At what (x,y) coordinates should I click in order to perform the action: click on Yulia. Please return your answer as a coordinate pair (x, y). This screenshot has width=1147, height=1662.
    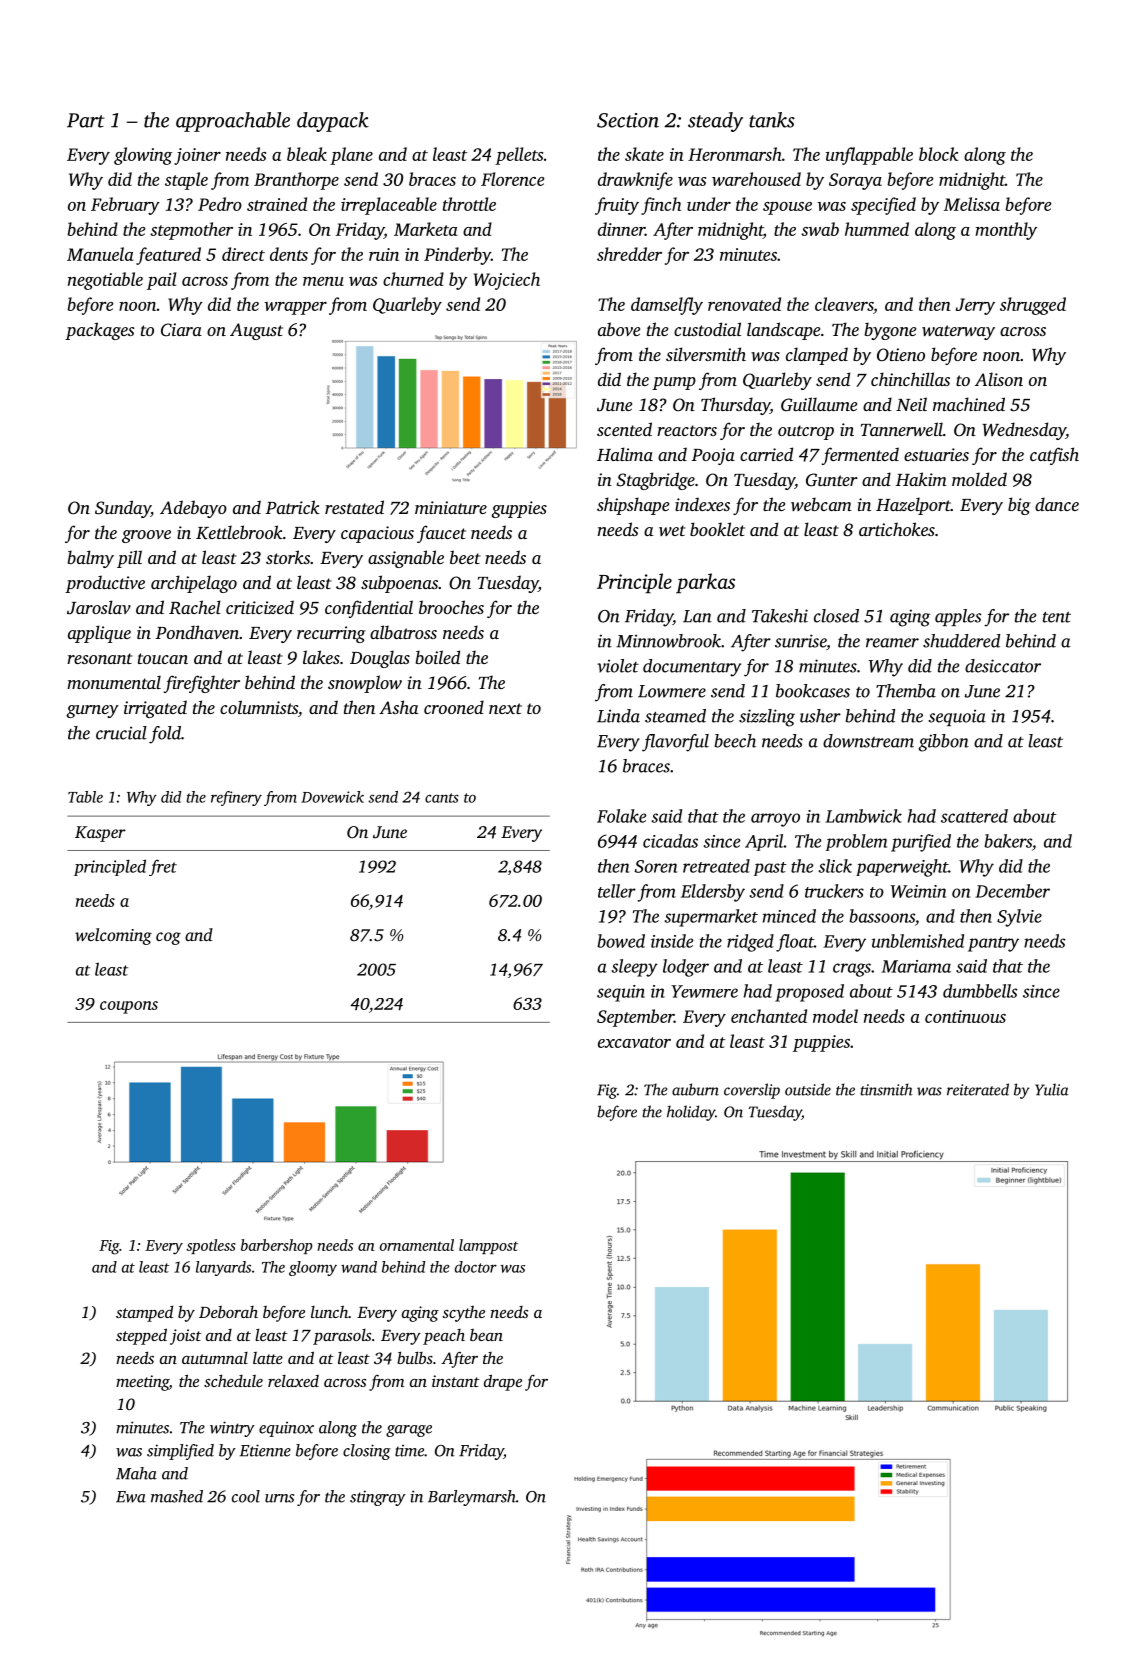
    Looking at the image, I should click on (1052, 1089).
